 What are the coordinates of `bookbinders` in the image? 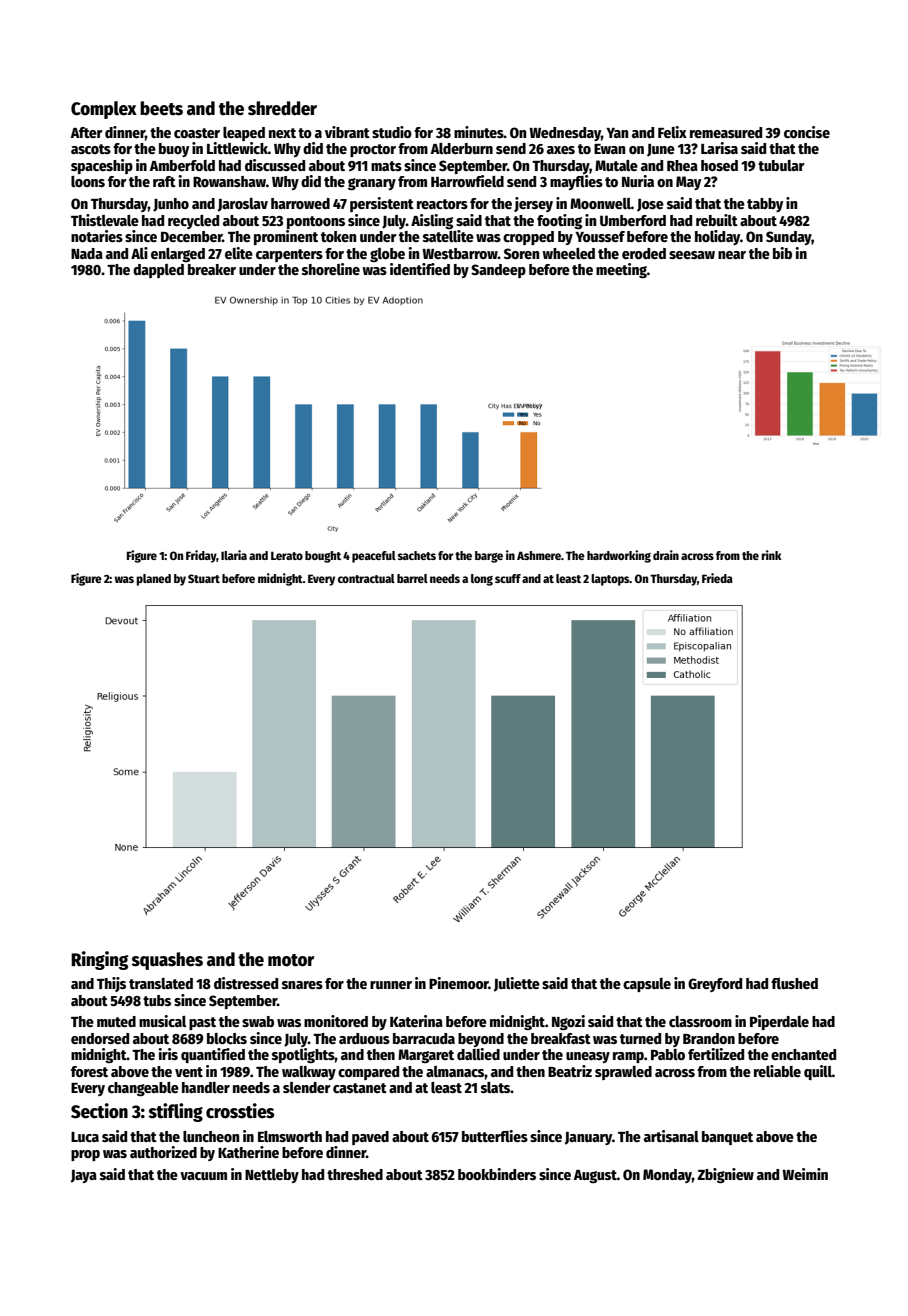 It's located at (497, 1174).
